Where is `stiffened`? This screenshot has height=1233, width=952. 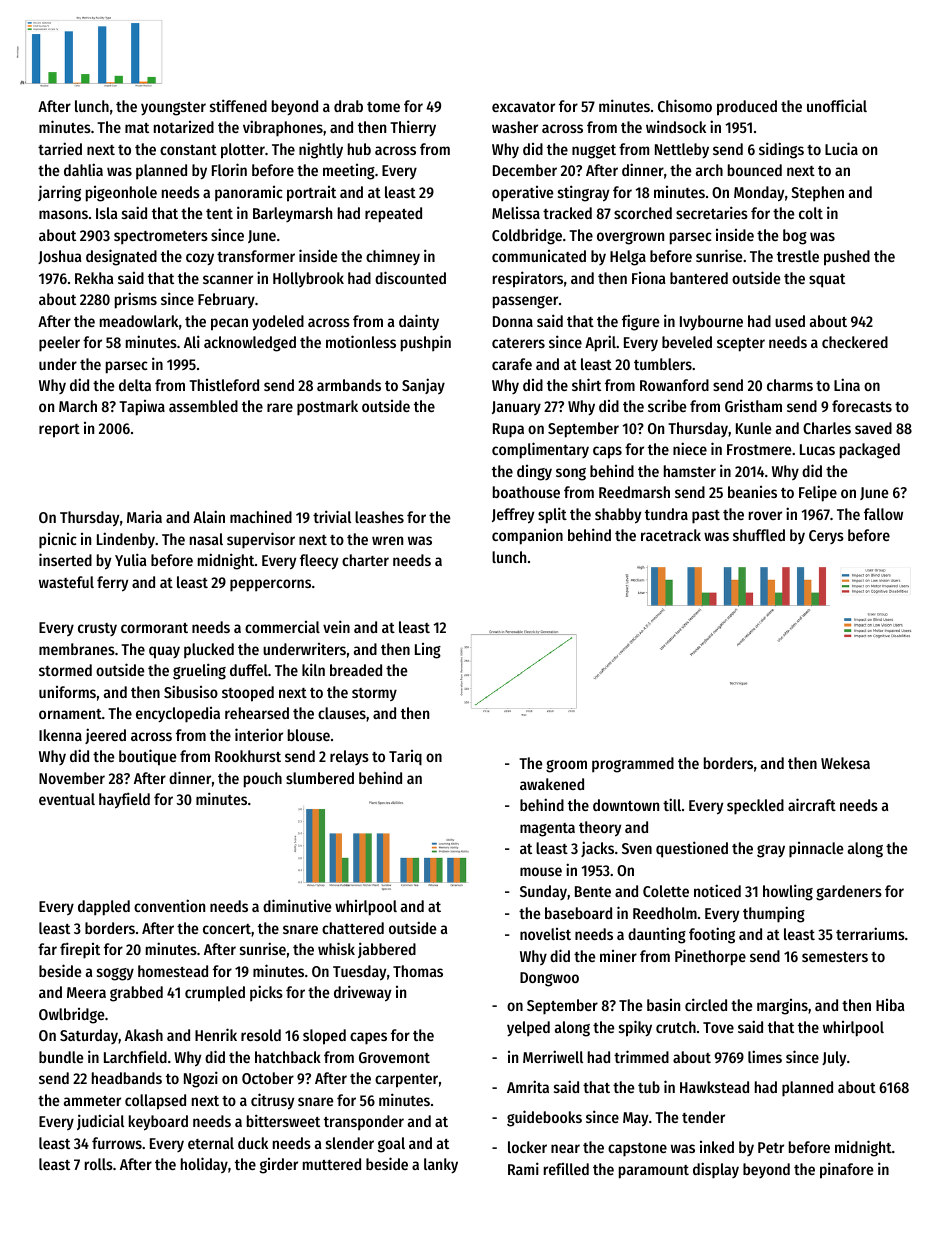
stiffened is located at coordinates (238, 105).
